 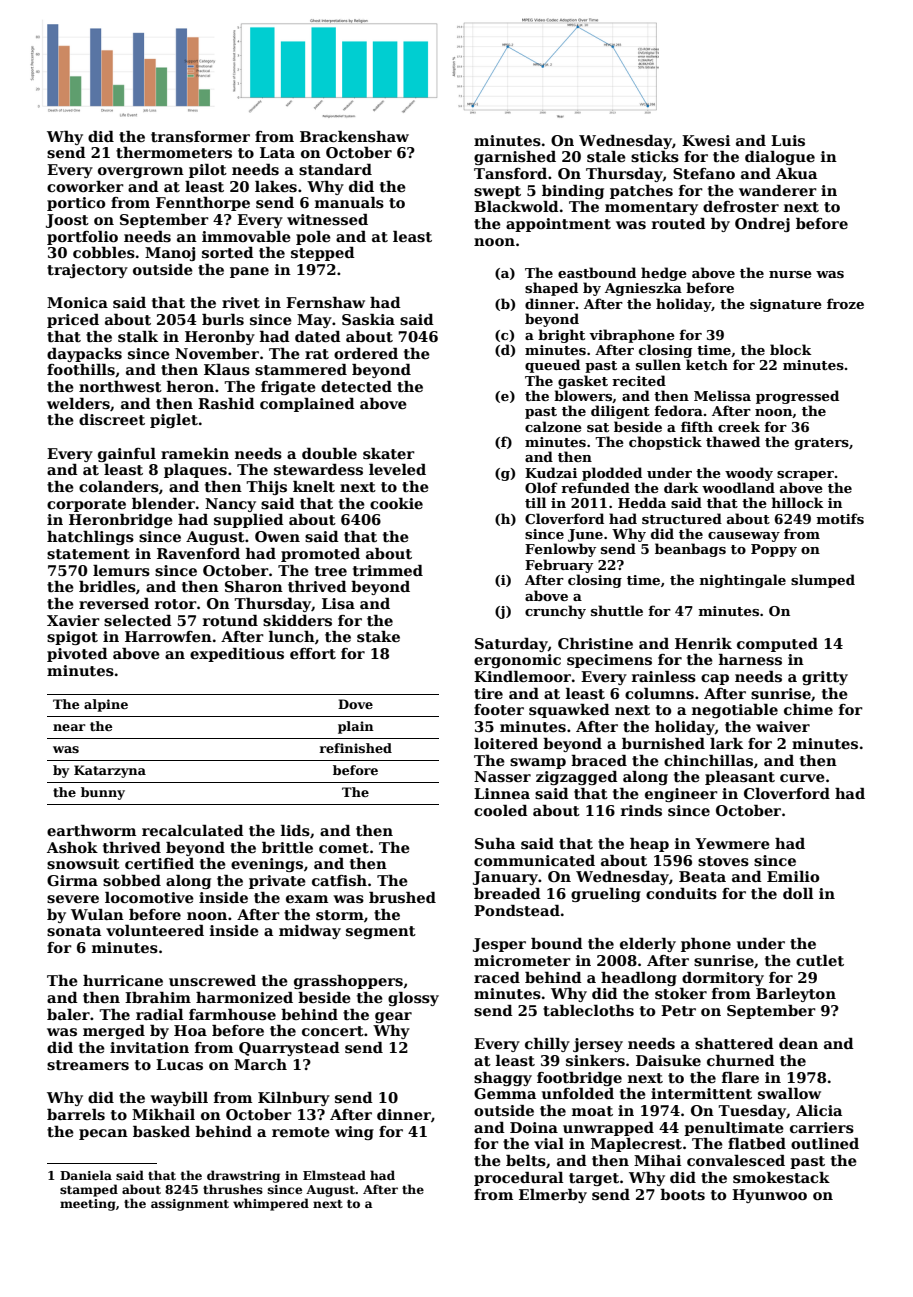 What do you see at coordinates (86, 505) in the screenshot?
I see `corporate` at bounding box center [86, 505].
